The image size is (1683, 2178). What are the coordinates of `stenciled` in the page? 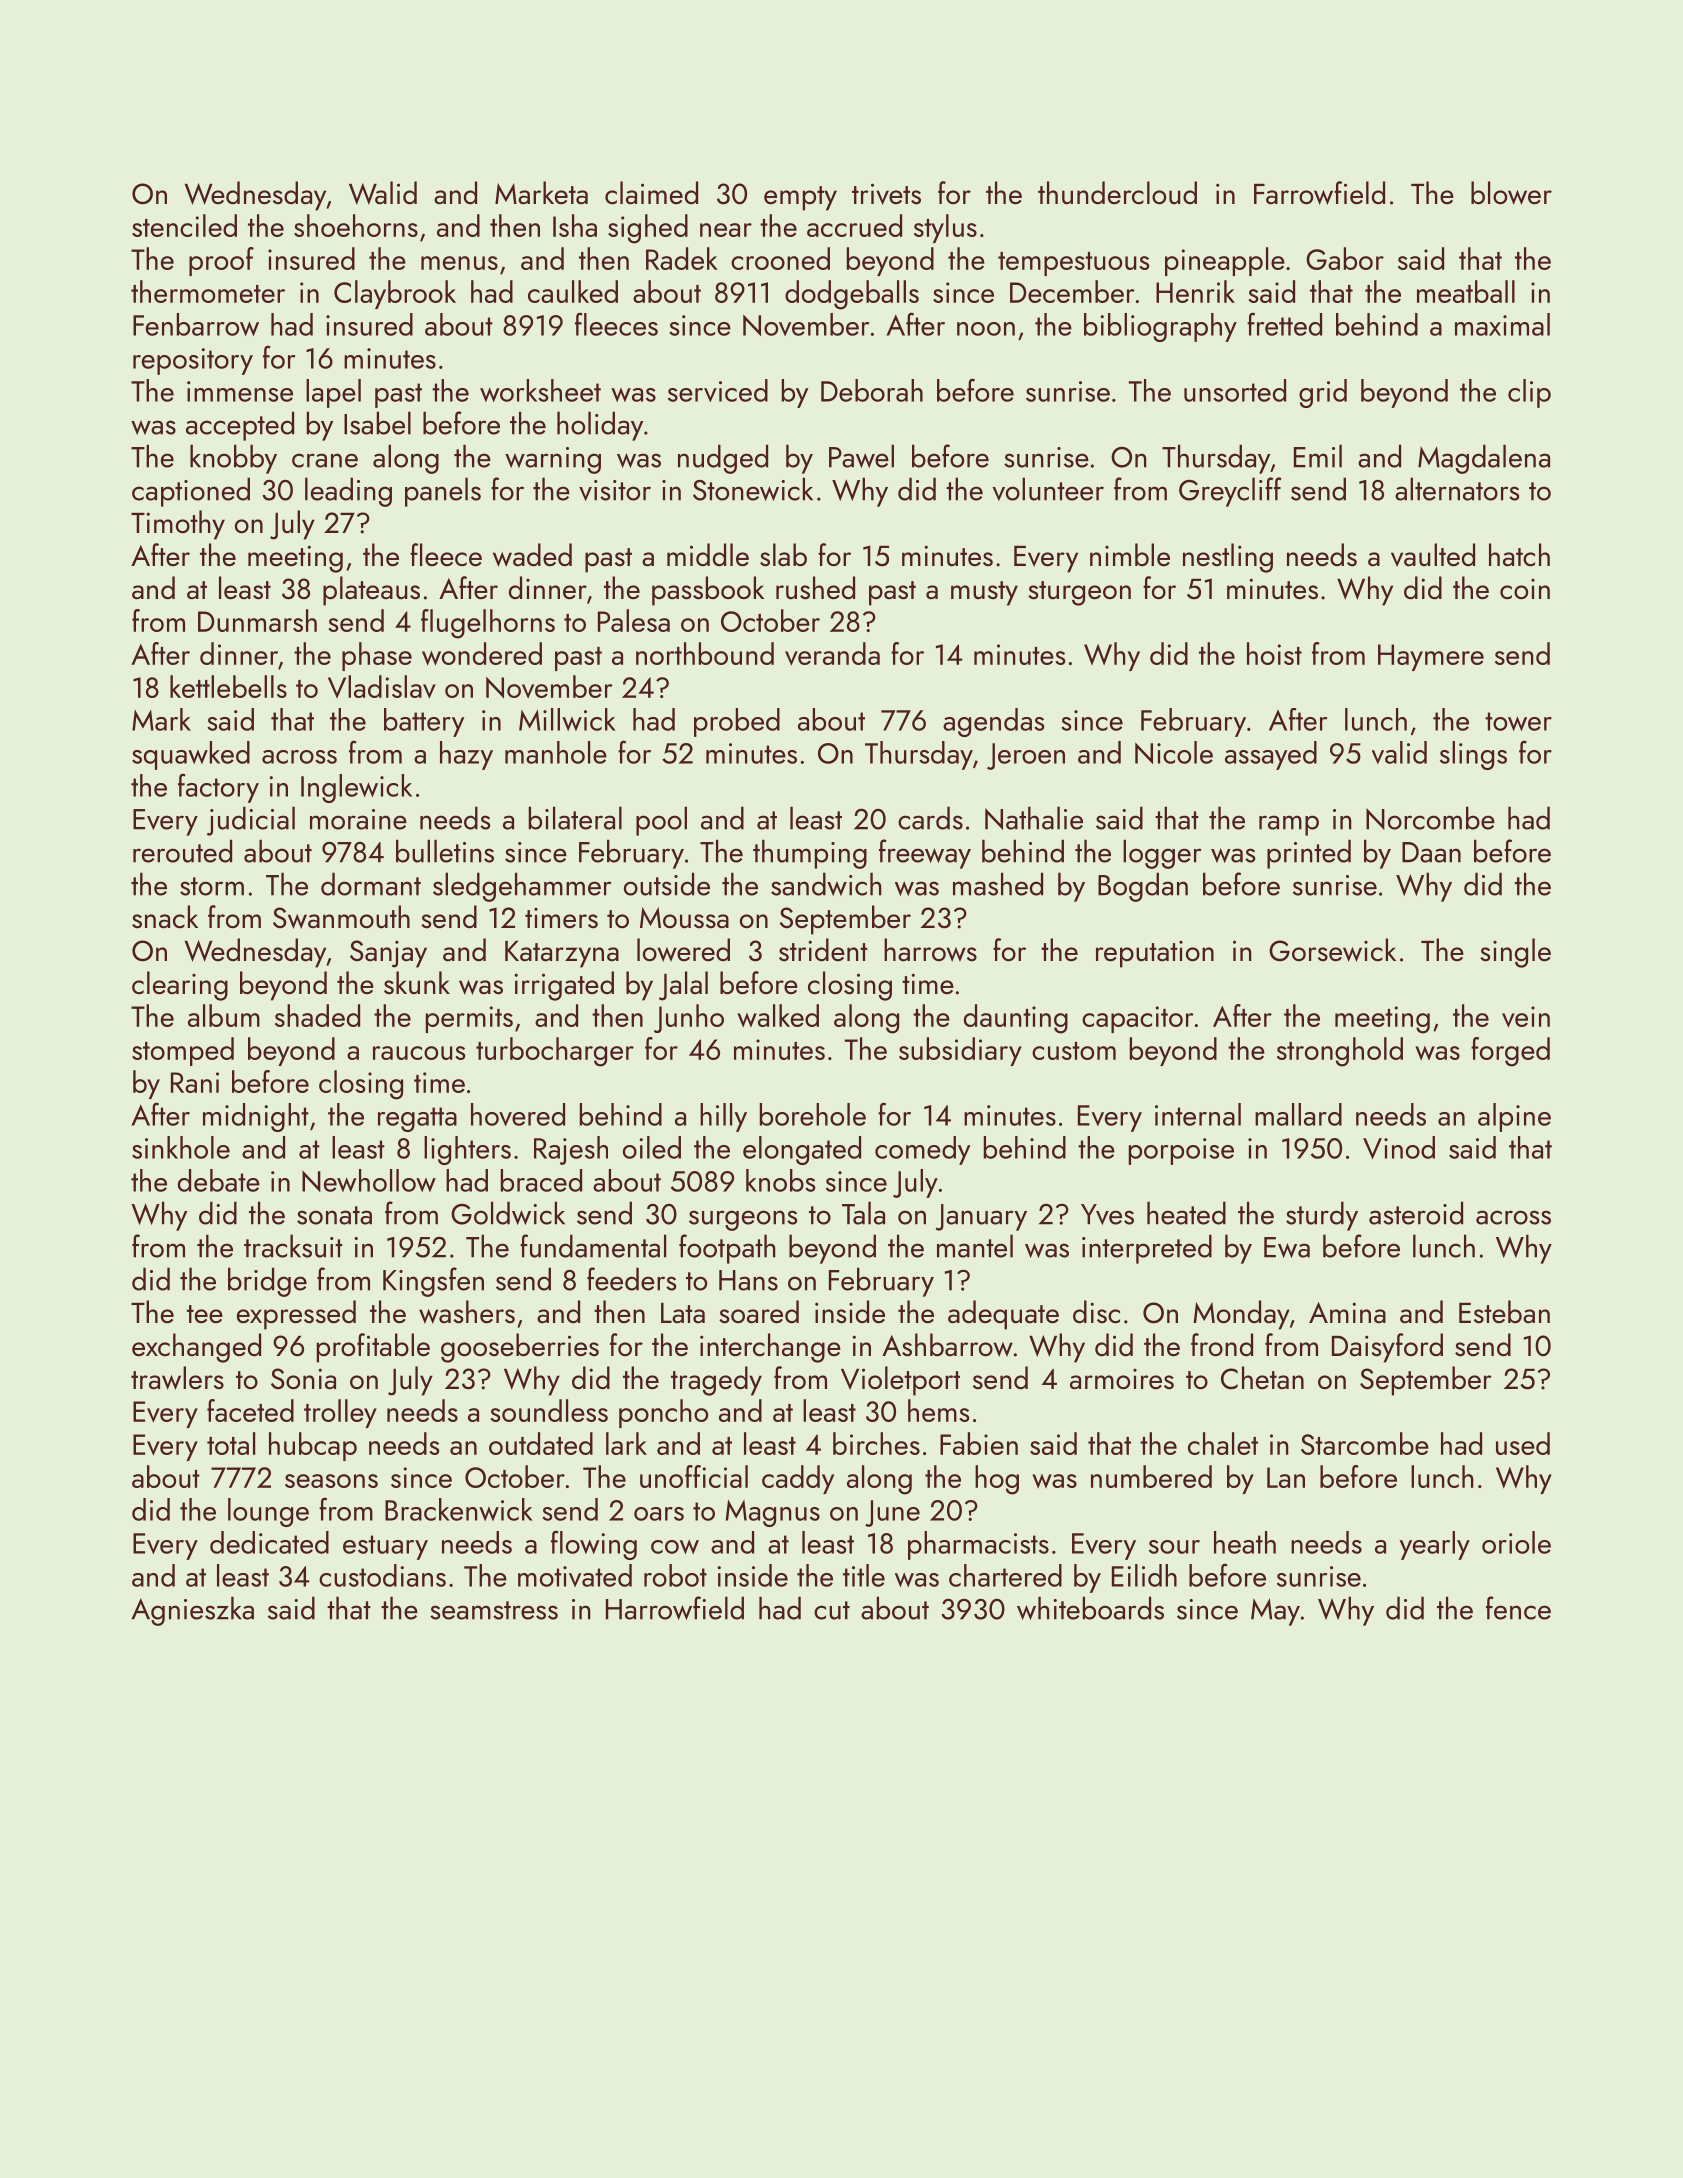 It's located at (184, 225).
